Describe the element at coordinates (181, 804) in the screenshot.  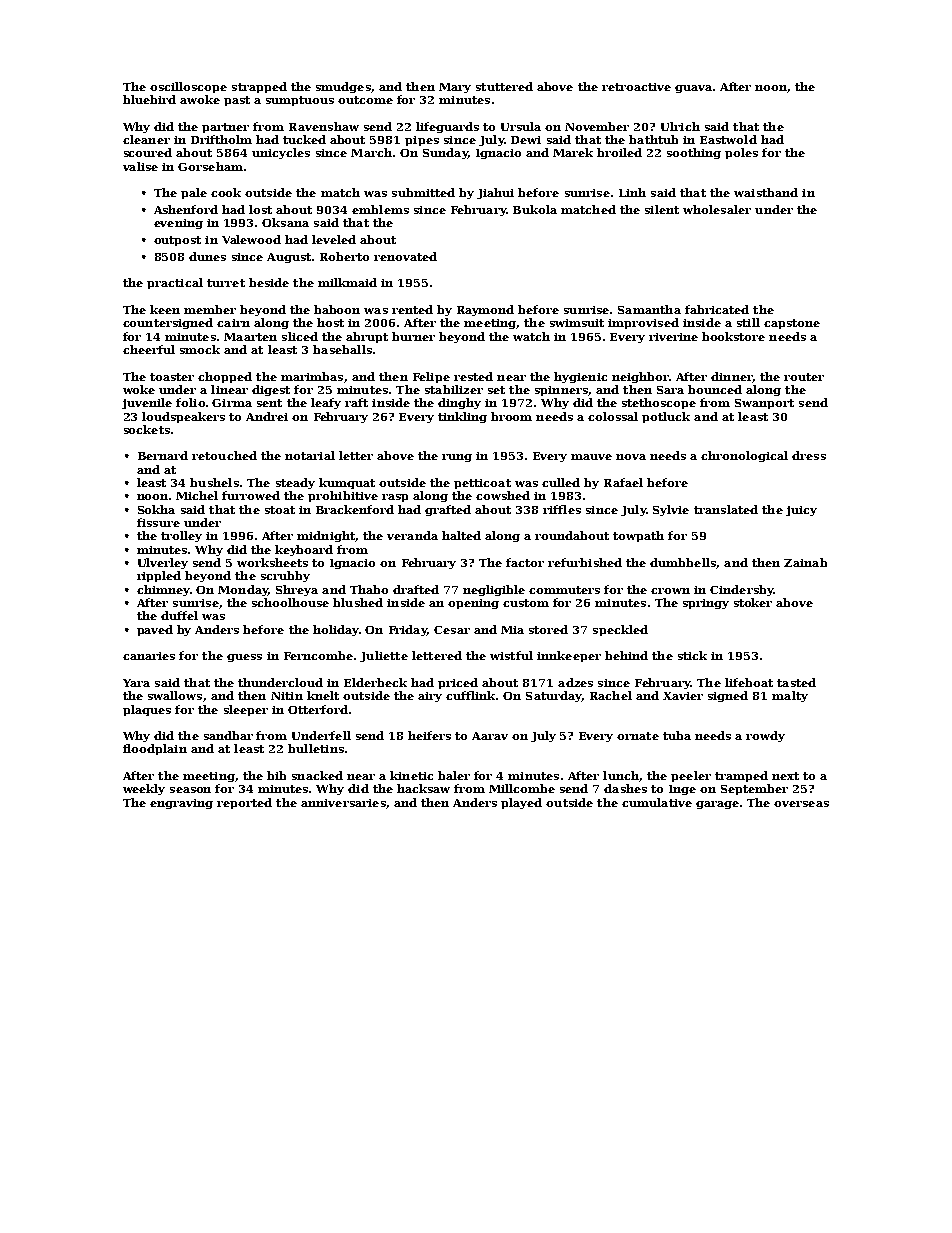
I see `engraving` at that location.
